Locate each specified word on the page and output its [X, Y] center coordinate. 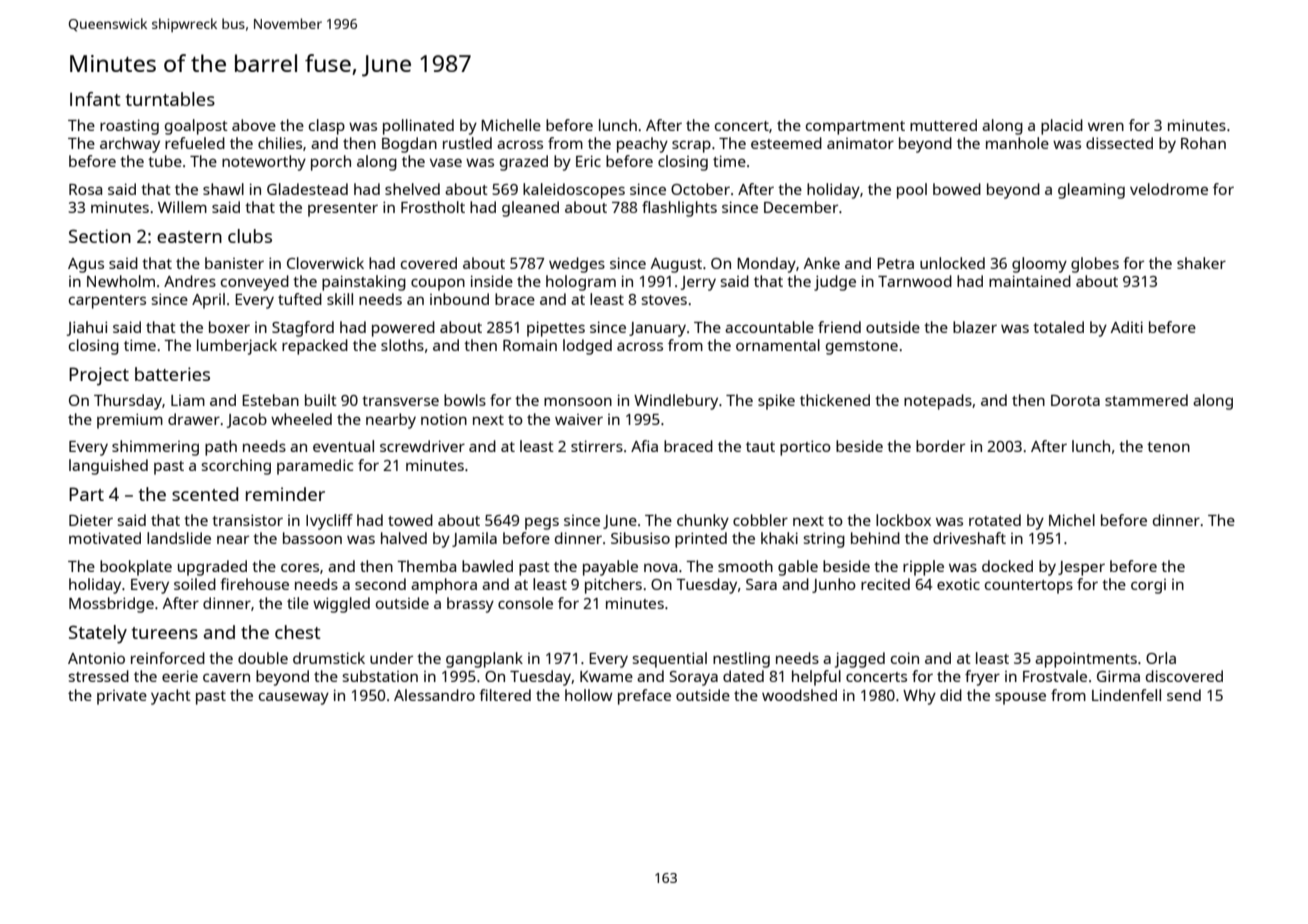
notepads [938, 402]
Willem [182, 207]
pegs [542, 524]
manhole [1017, 143]
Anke [822, 263]
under [391, 658]
